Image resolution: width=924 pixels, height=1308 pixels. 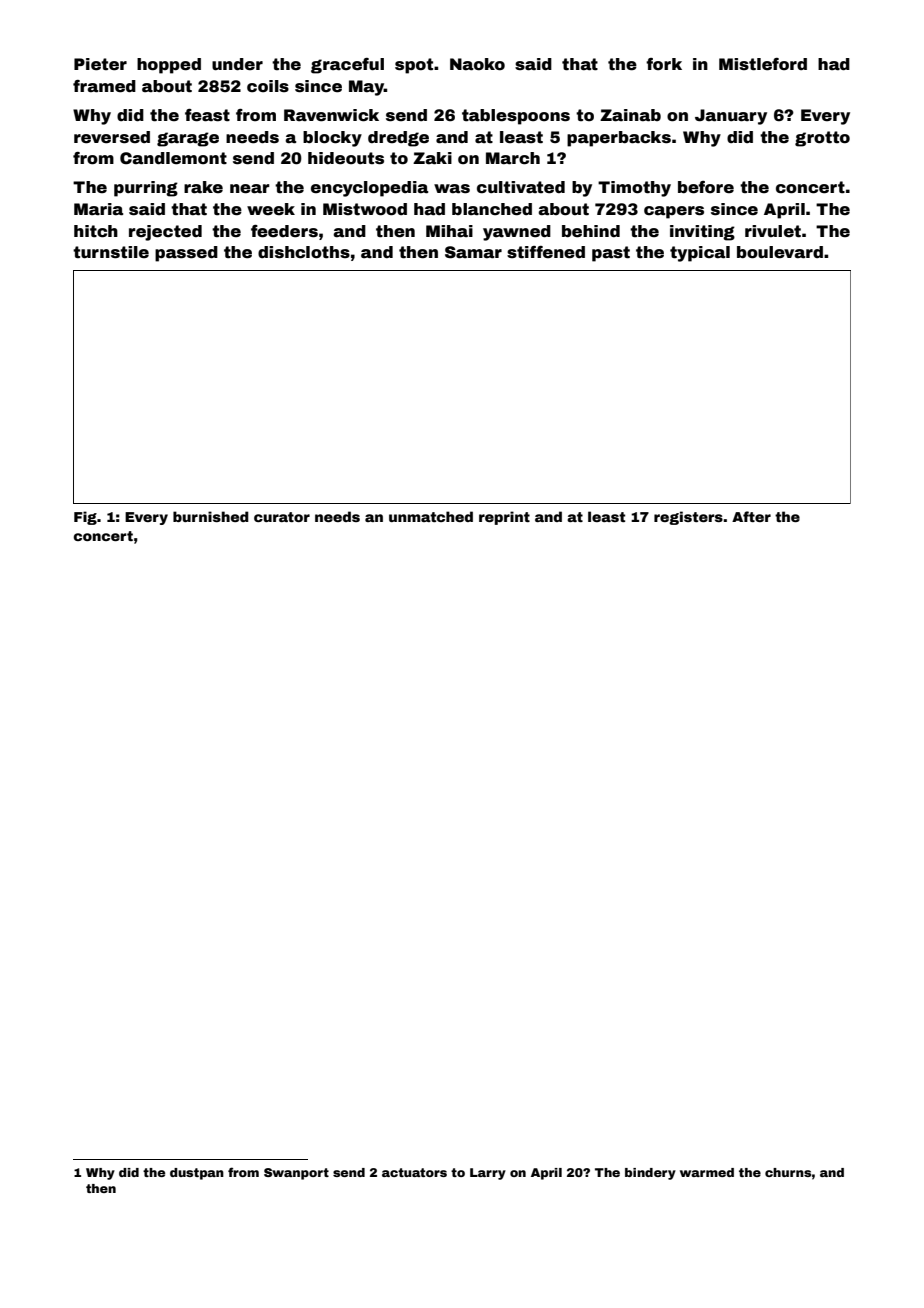 I want to click on curator, so click(x=282, y=517).
